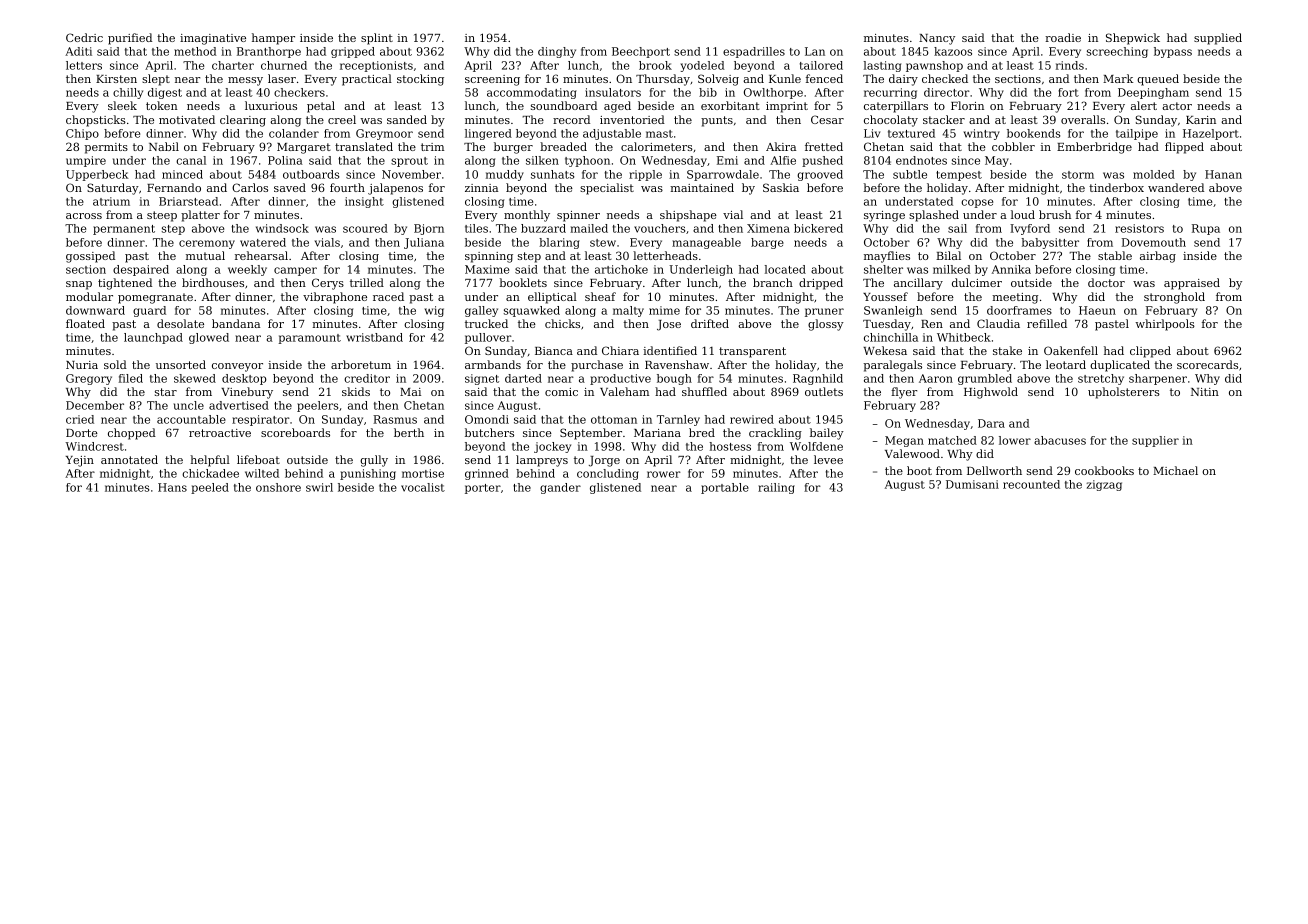 This screenshot has height=924, width=1308. I want to click on glowed, so click(209, 338).
